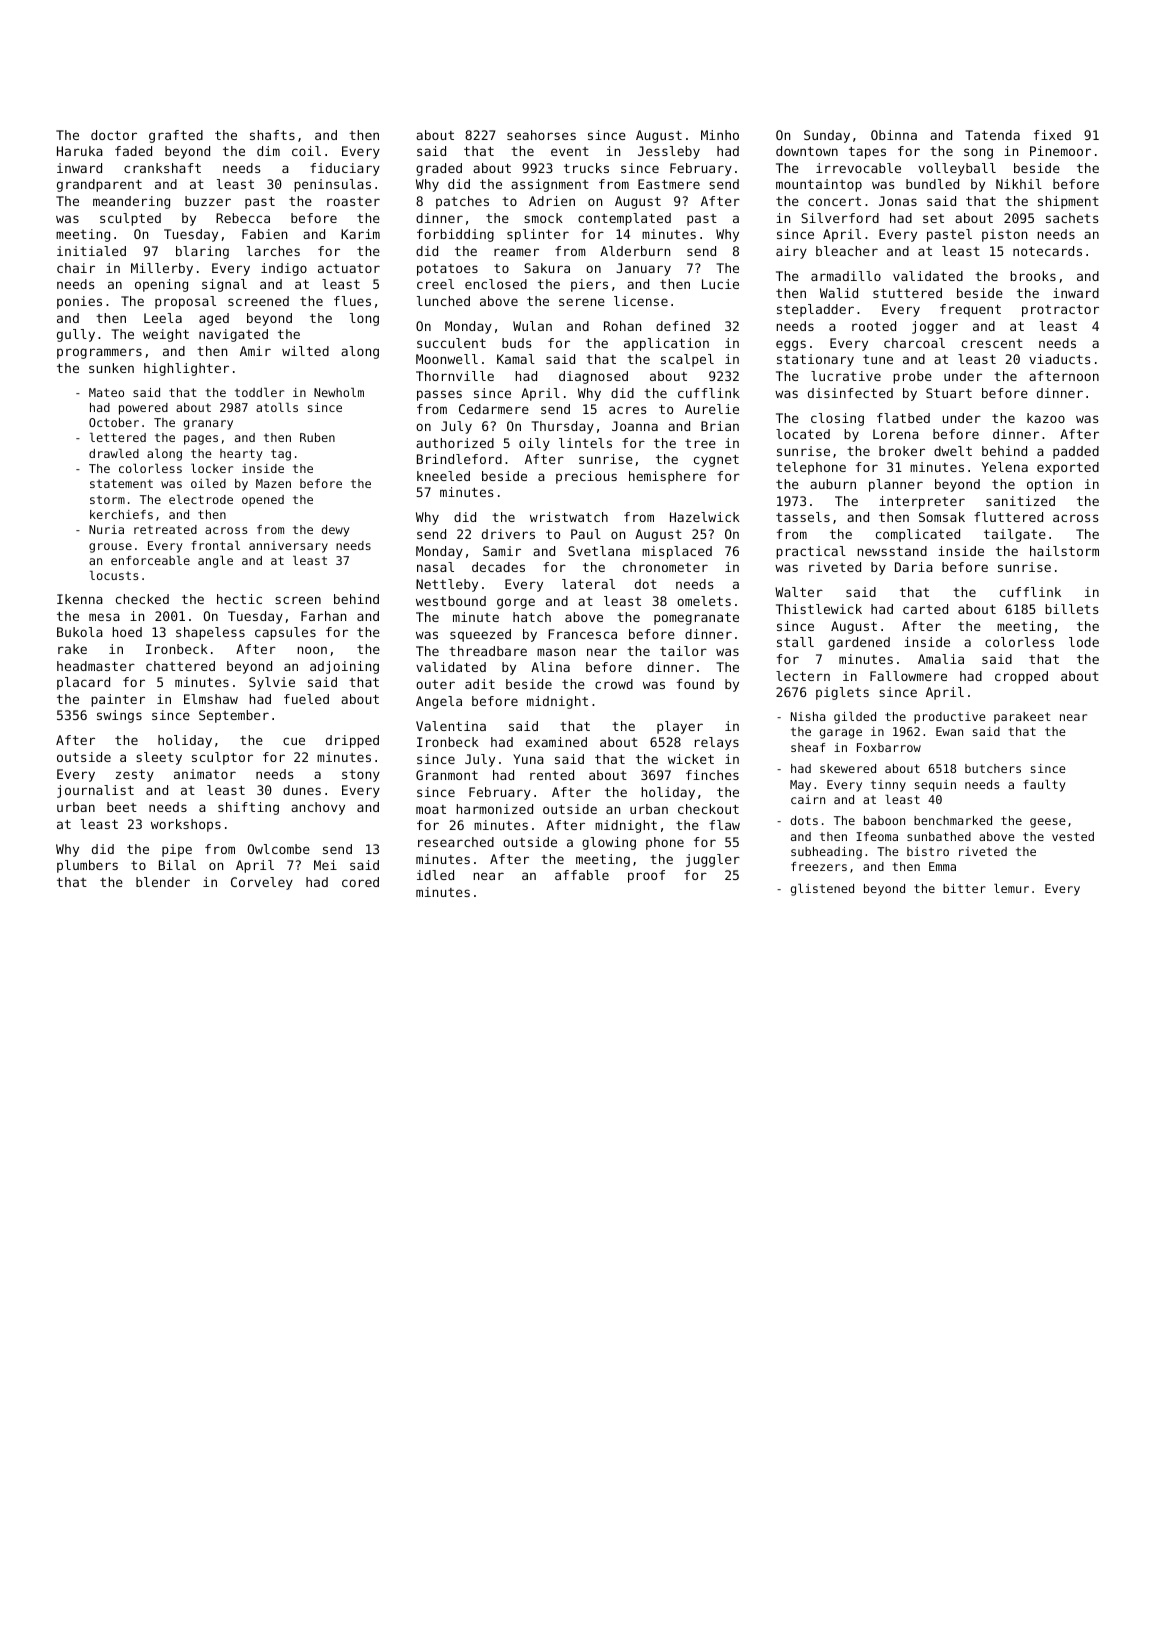 The height and width of the screenshot is (1635, 1156). I want to click on seahorses, so click(541, 135).
